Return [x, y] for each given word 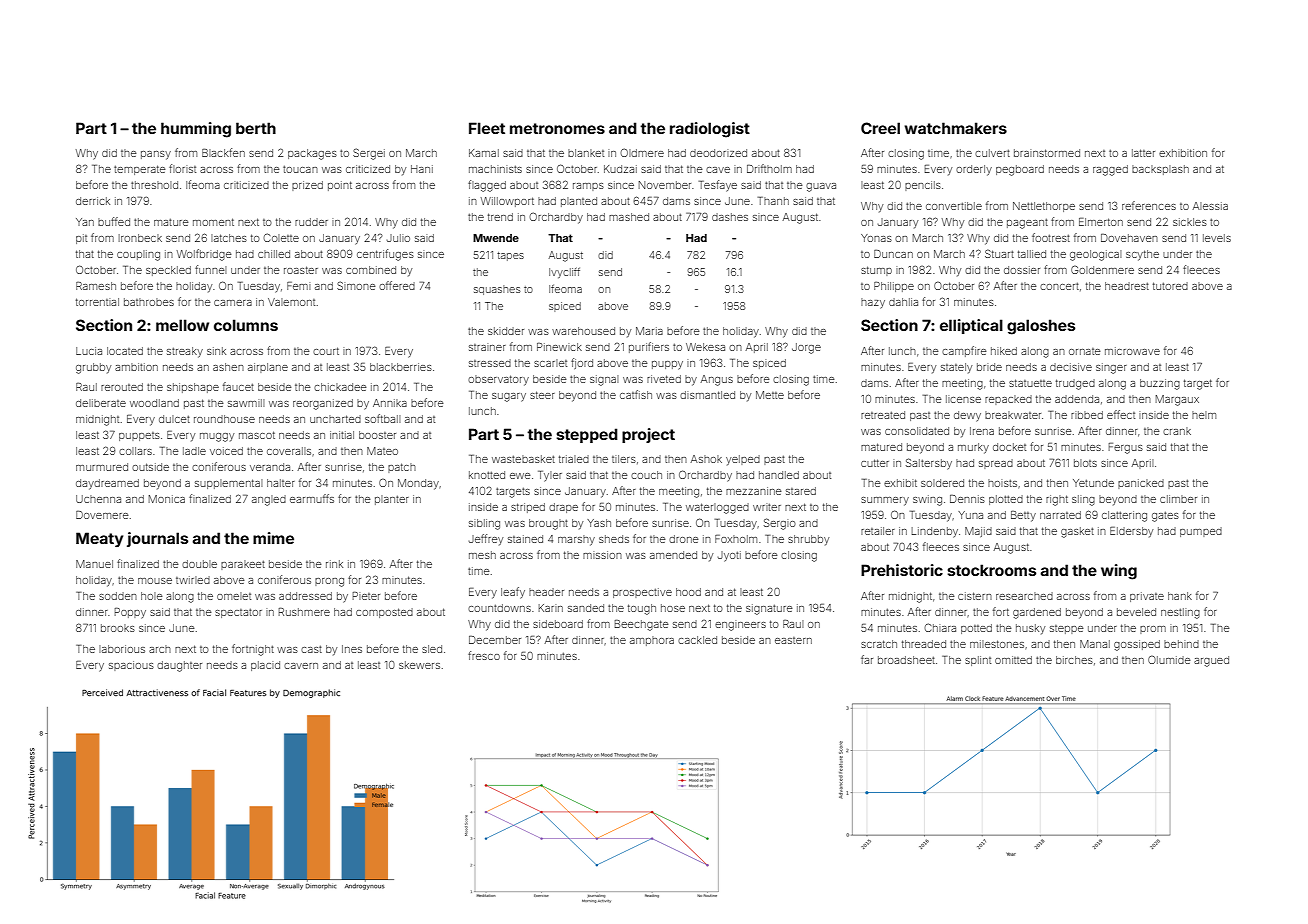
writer [767, 507]
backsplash [1160, 170]
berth [256, 128]
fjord [582, 363]
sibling [484, 524]
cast [311, 649]
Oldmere [642, 152]
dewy [967, 416]
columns [246, 325]
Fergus [1126, 448]
